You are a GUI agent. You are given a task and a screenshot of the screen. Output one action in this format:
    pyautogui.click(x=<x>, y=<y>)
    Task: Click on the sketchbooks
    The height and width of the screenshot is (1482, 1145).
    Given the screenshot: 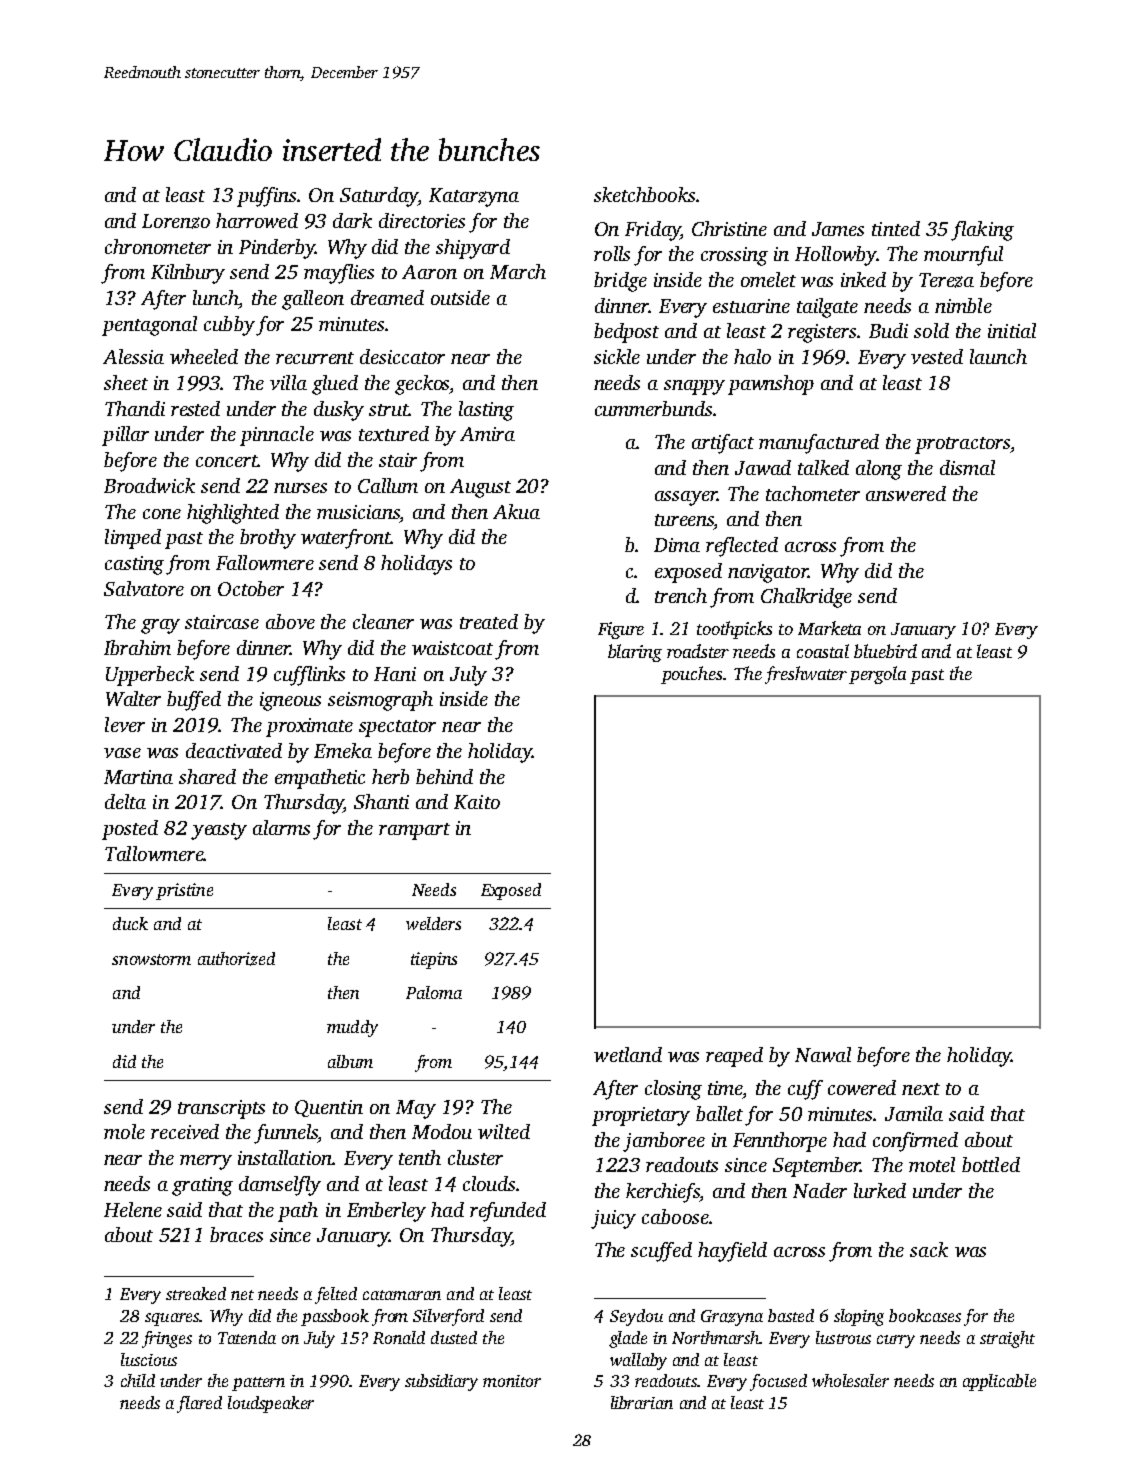 What is the action you would take?
    pyautogui.click(x=644, y=194)
